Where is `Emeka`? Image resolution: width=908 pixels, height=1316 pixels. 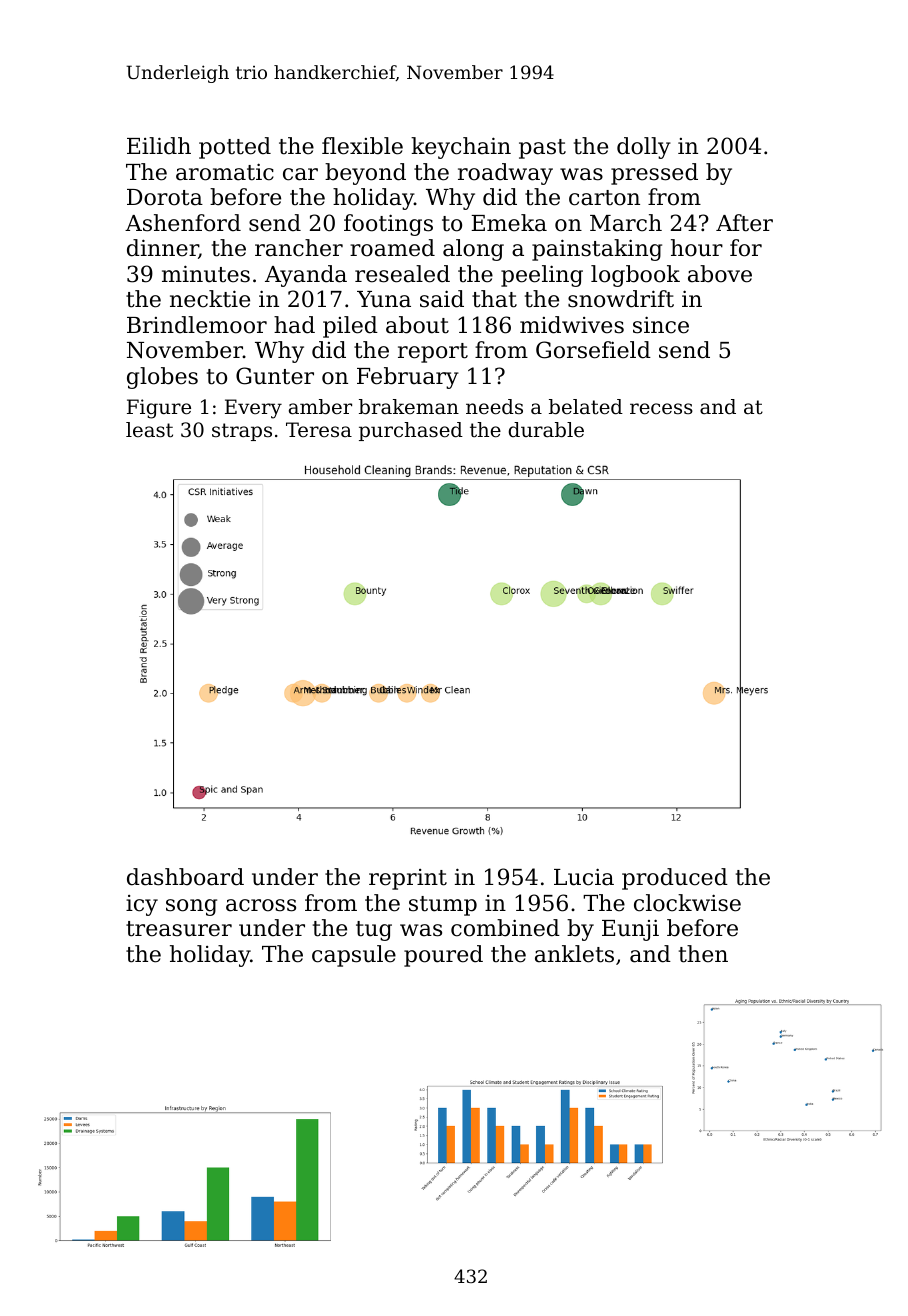
Emeka is located at coordinates (509, 223).
